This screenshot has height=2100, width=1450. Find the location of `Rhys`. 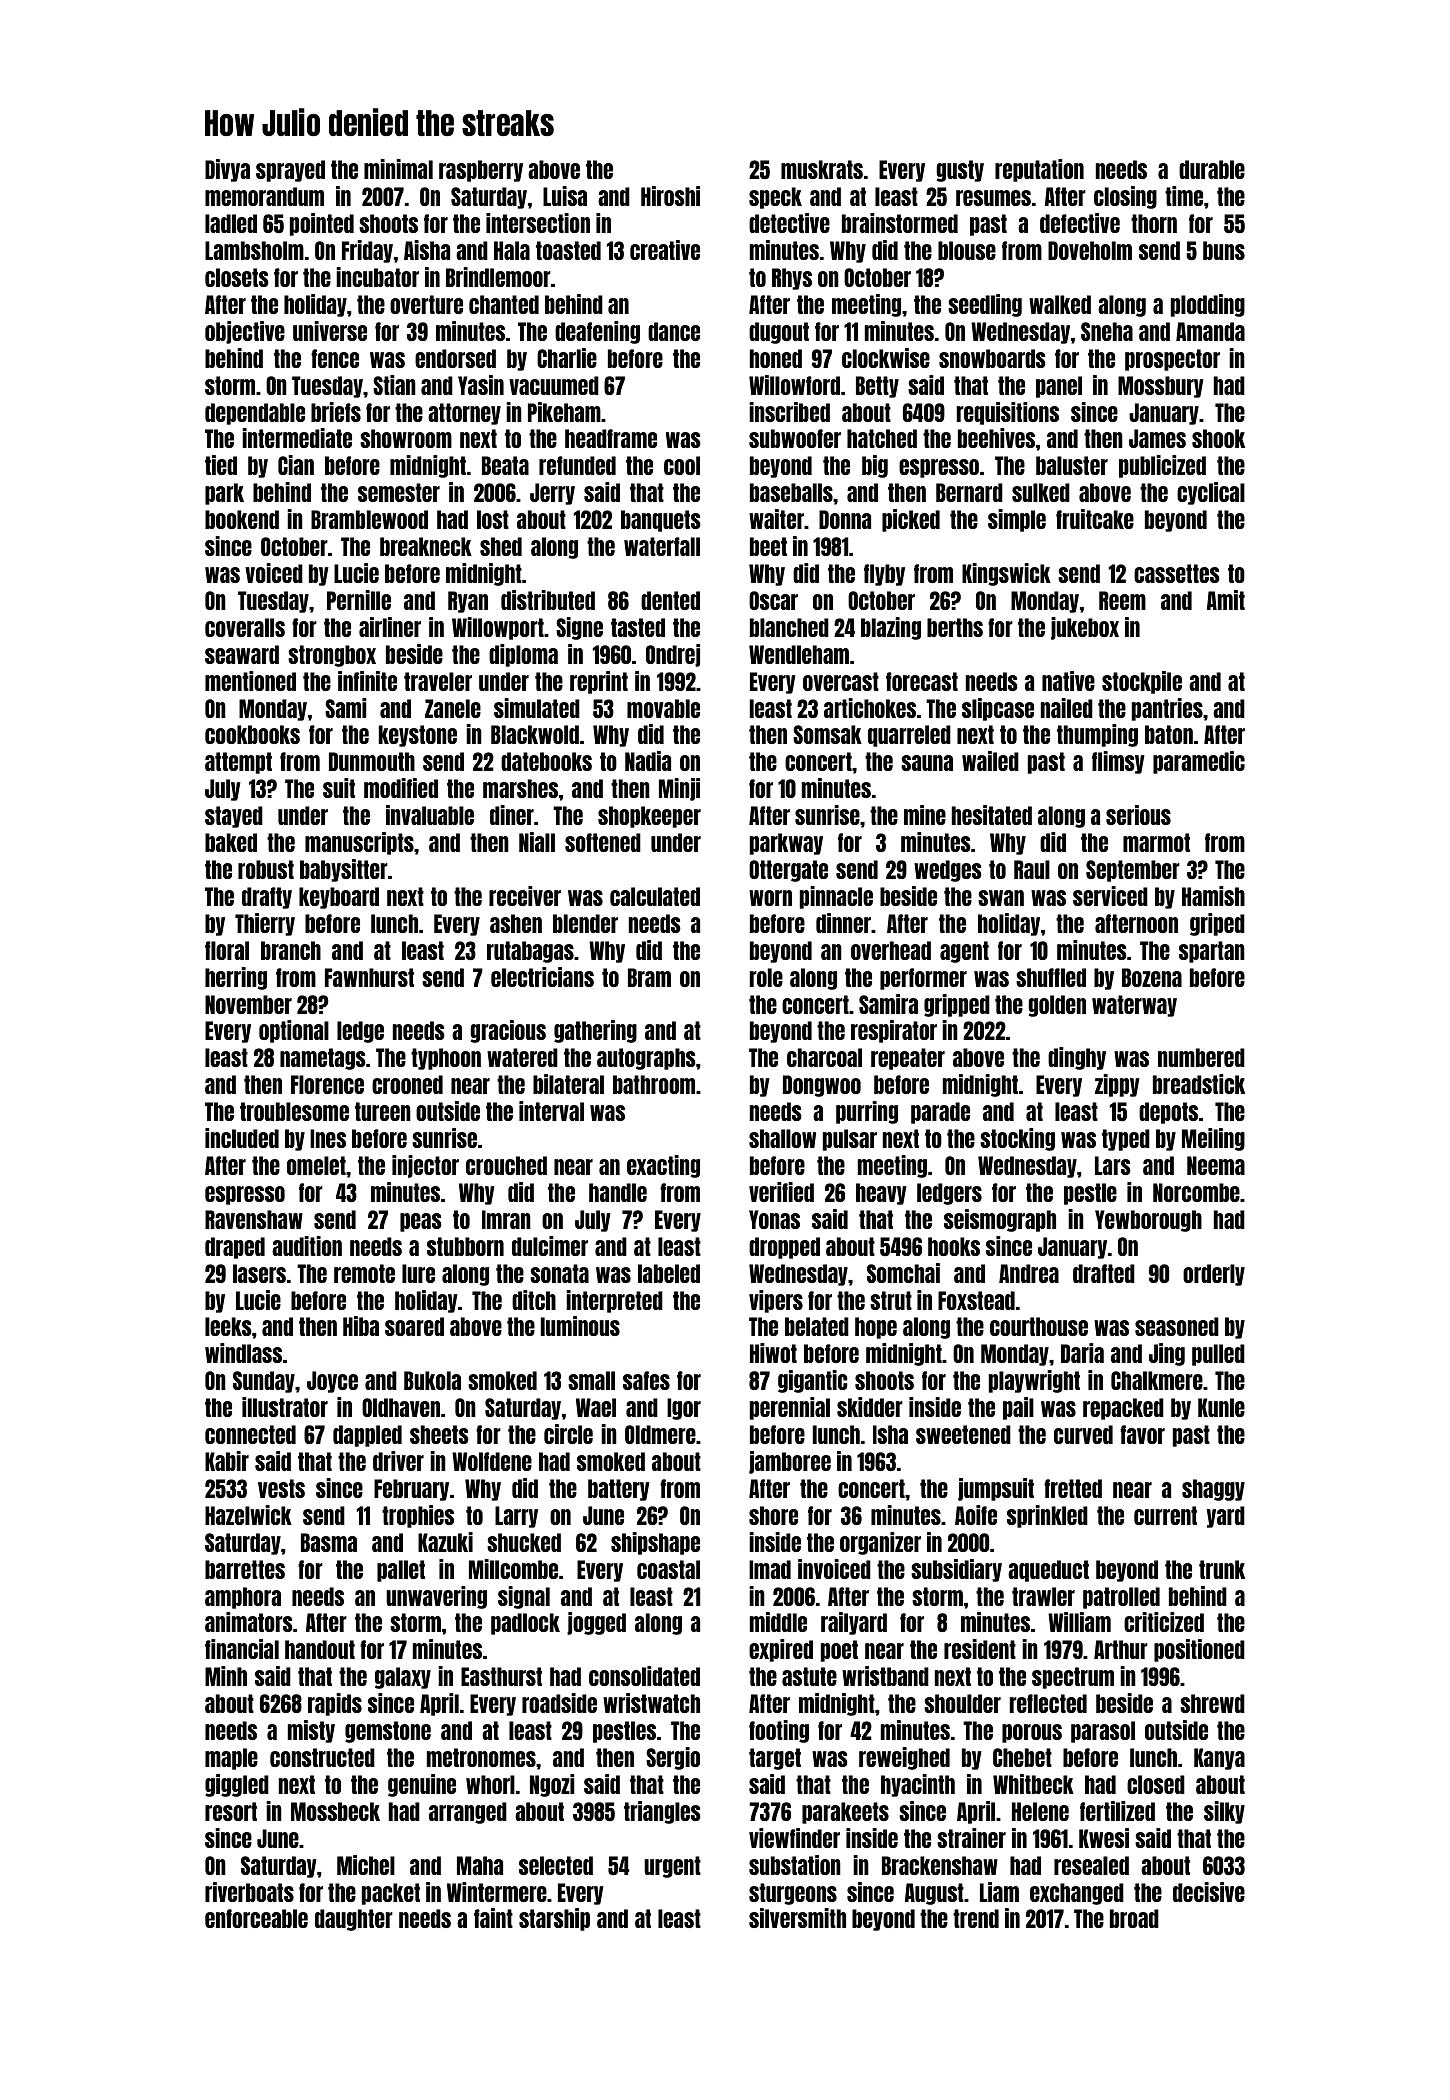

Rhys is located at coordinates (792, 279).
